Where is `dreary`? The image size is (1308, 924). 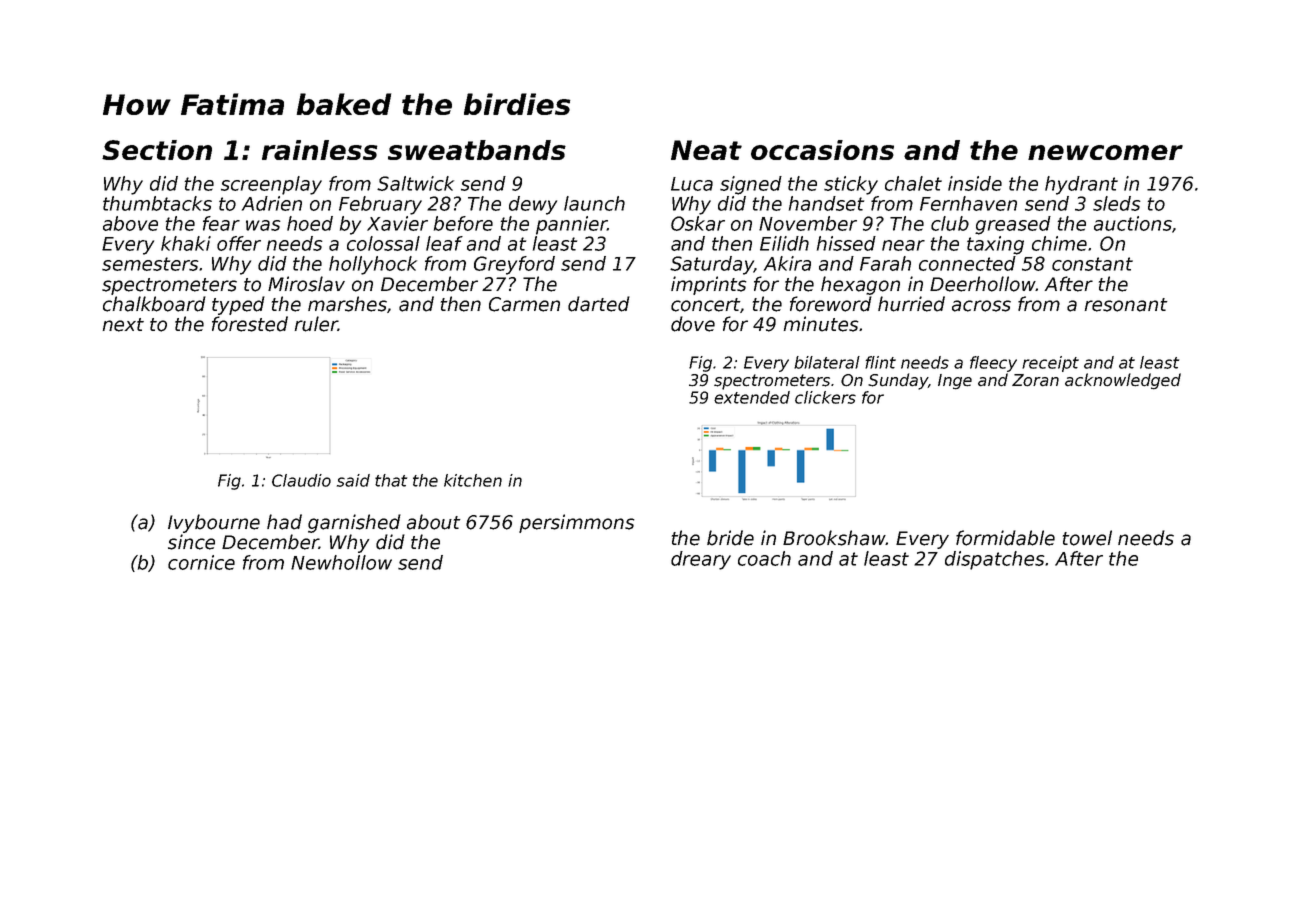
dreary is located at coordinates (701, 560).
